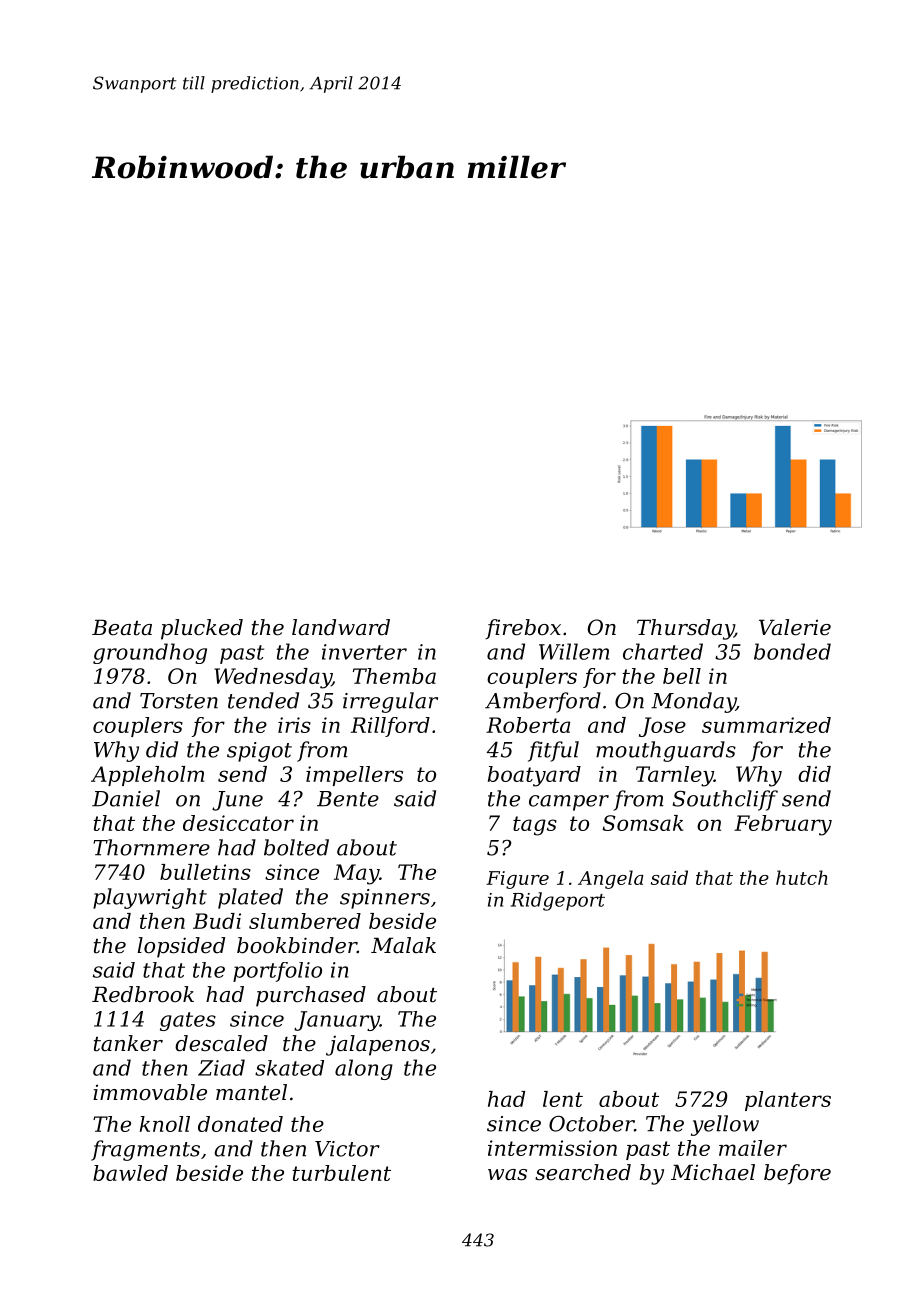 Image resolution: width=924 pixels, height=1311 pixels. Describe the element at coordinates (128, 1043) in the screenshot. I see `tanker` at that location.
